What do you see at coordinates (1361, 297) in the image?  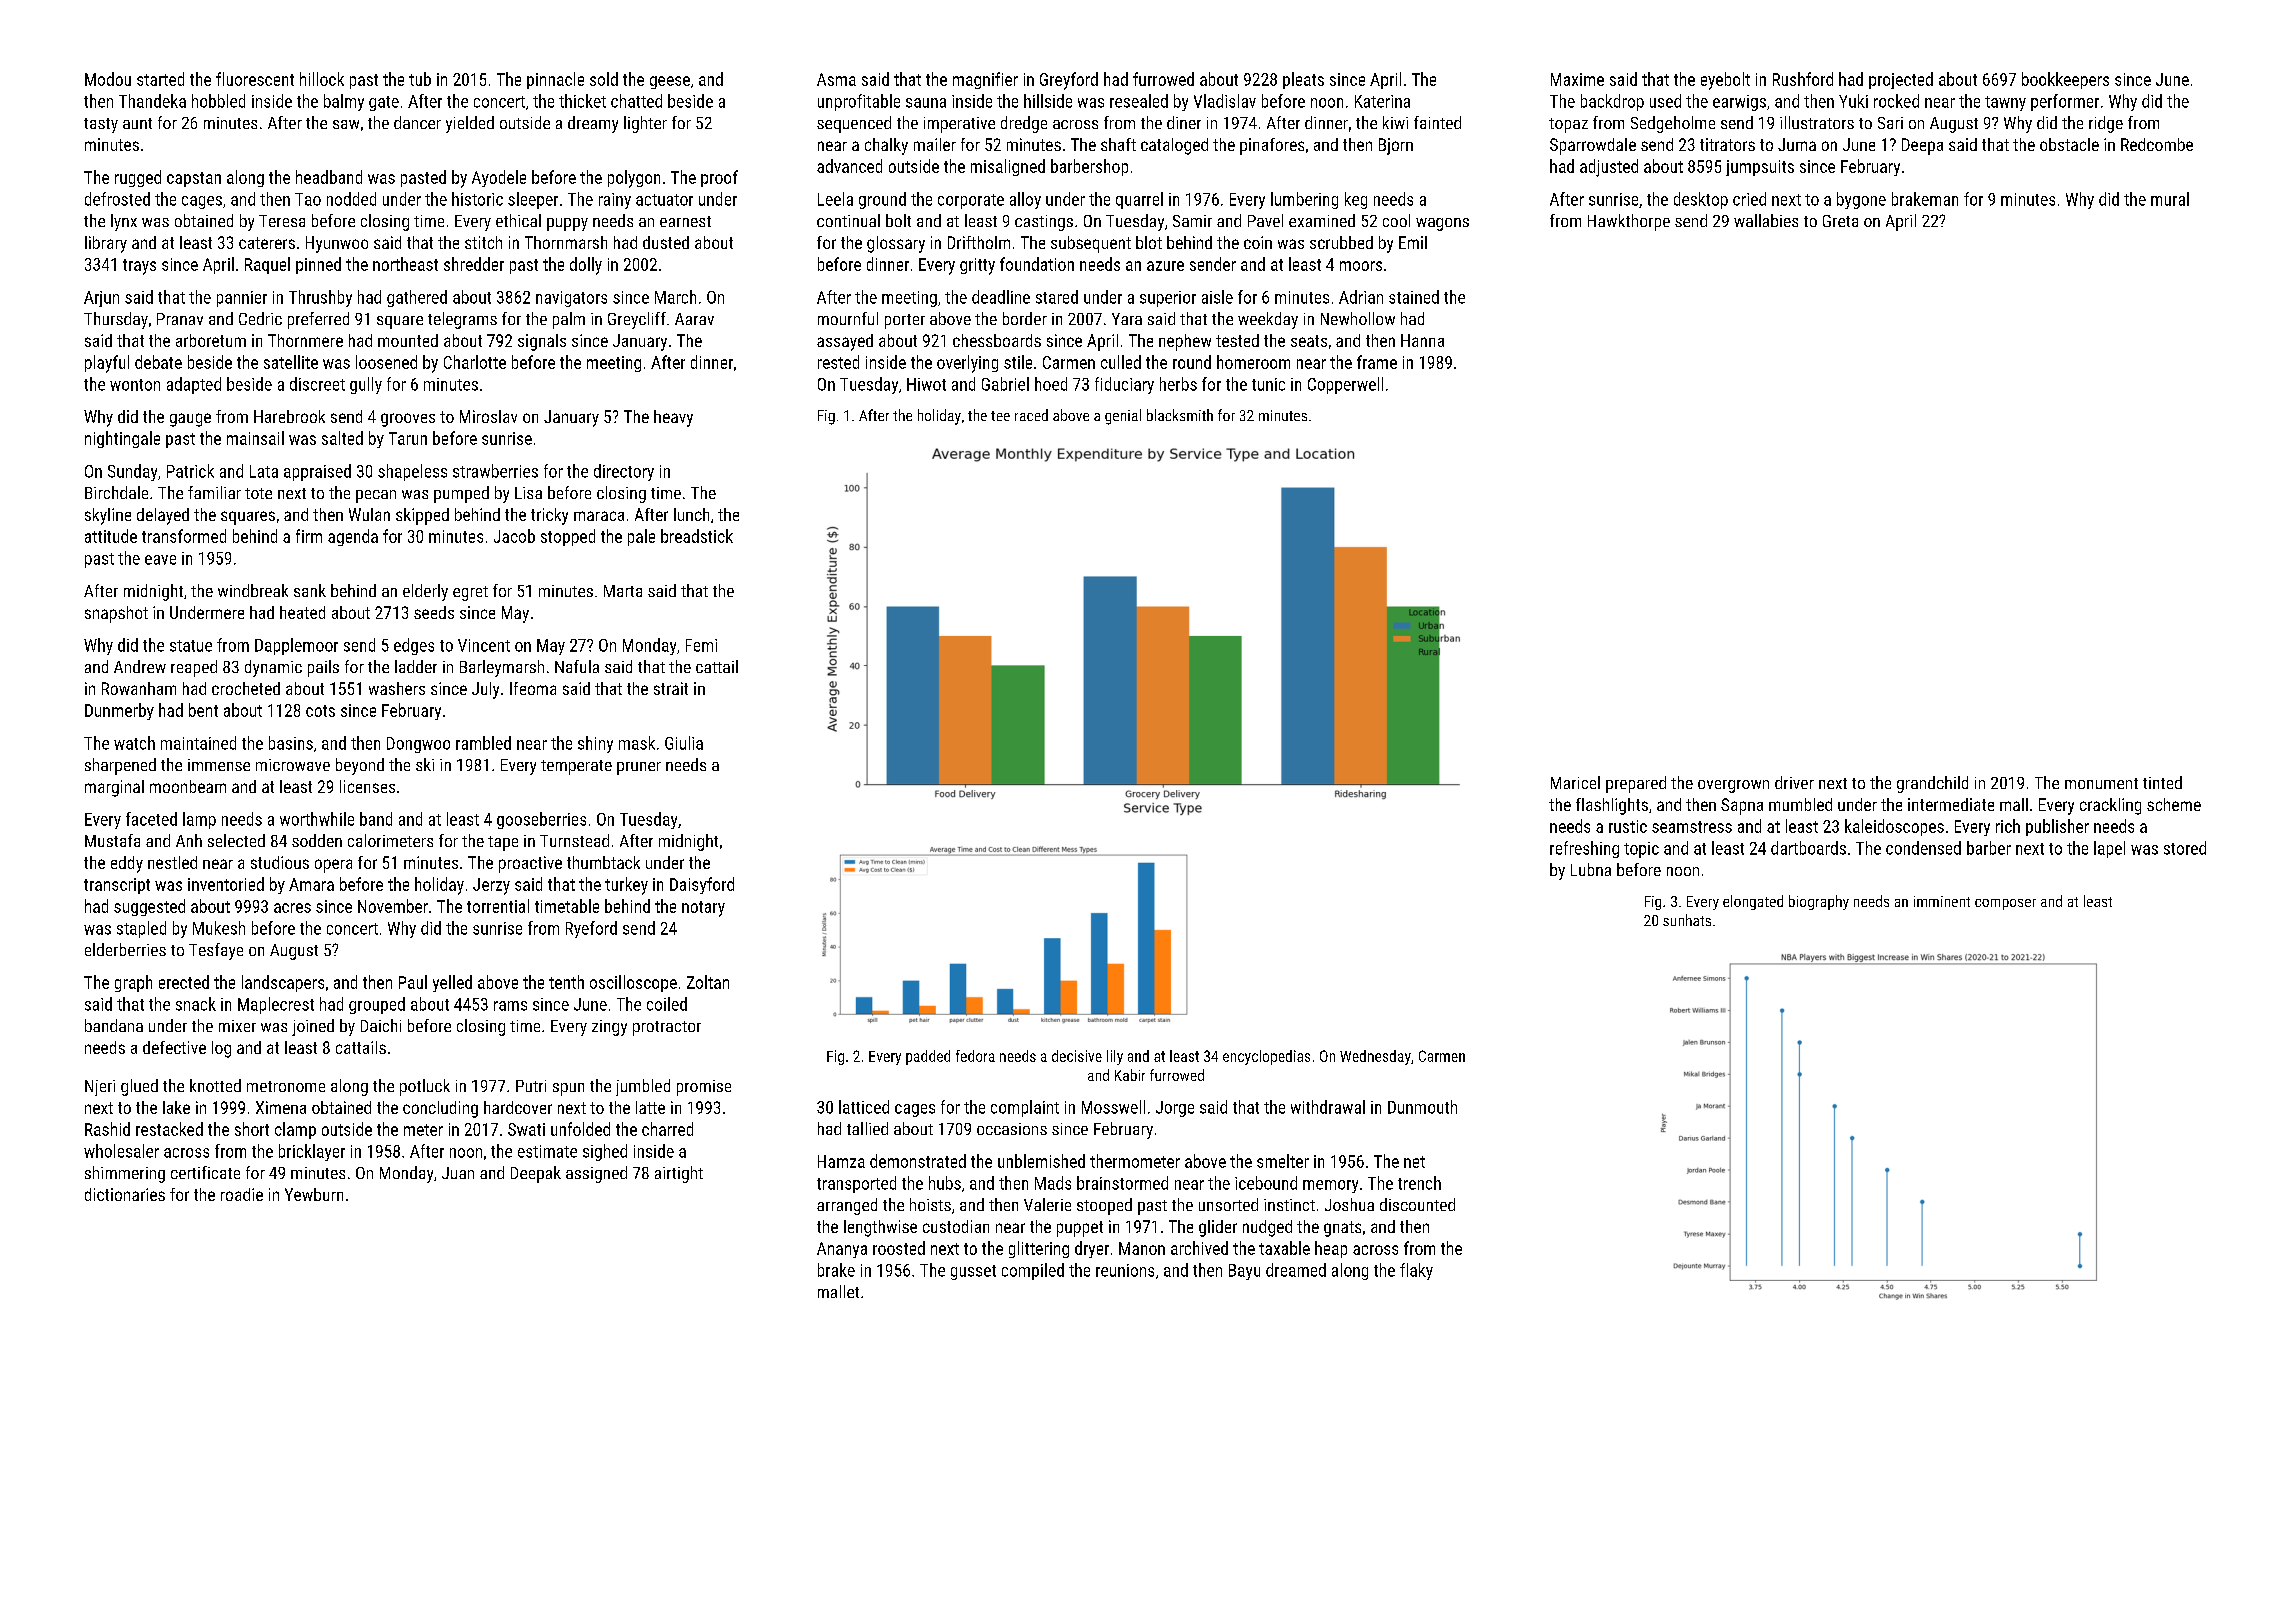 I see `Adrian` at bounding box center [1361, 297].
